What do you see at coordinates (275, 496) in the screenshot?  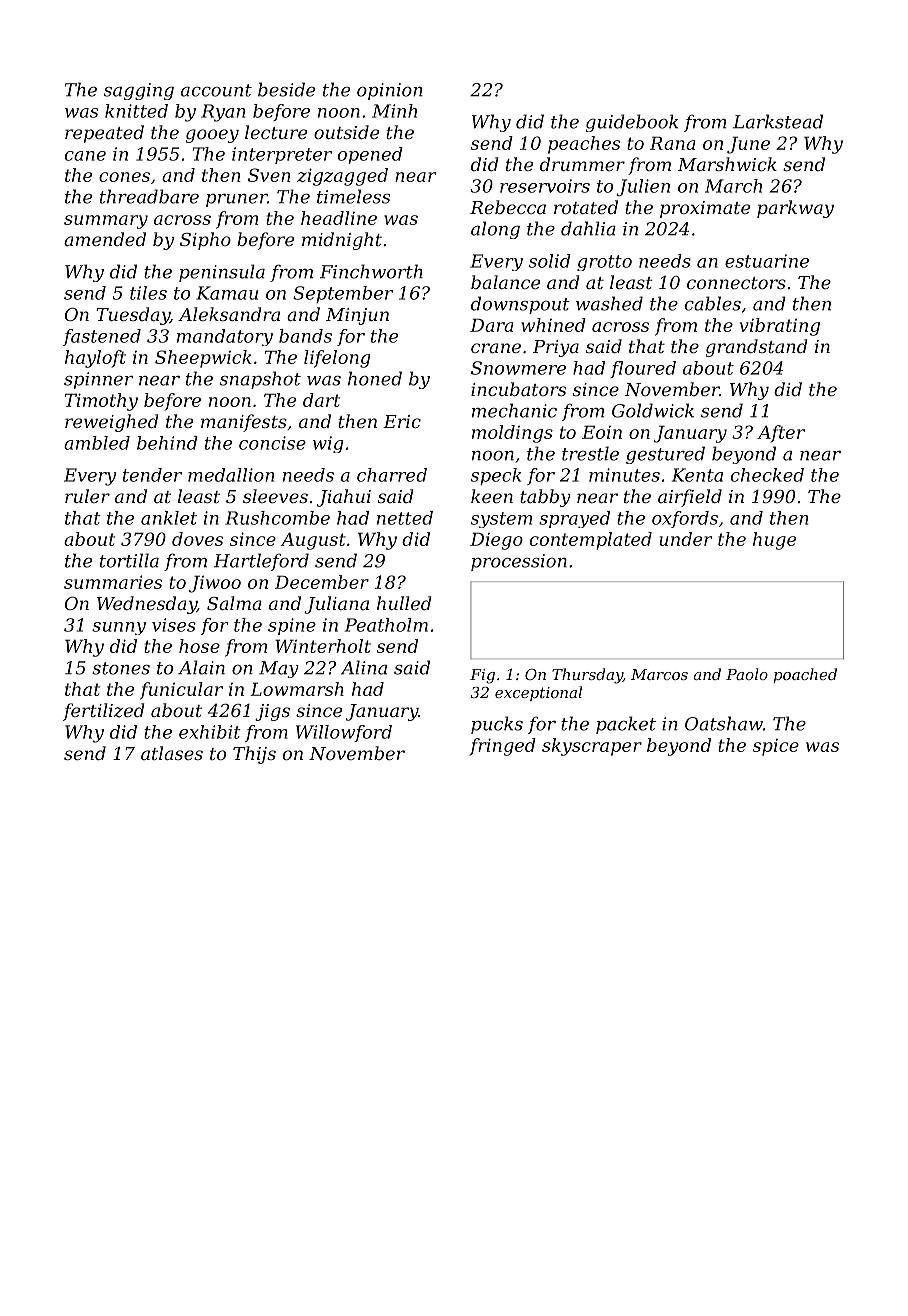 I see `sleeves` at bounding box center [275, 496].
